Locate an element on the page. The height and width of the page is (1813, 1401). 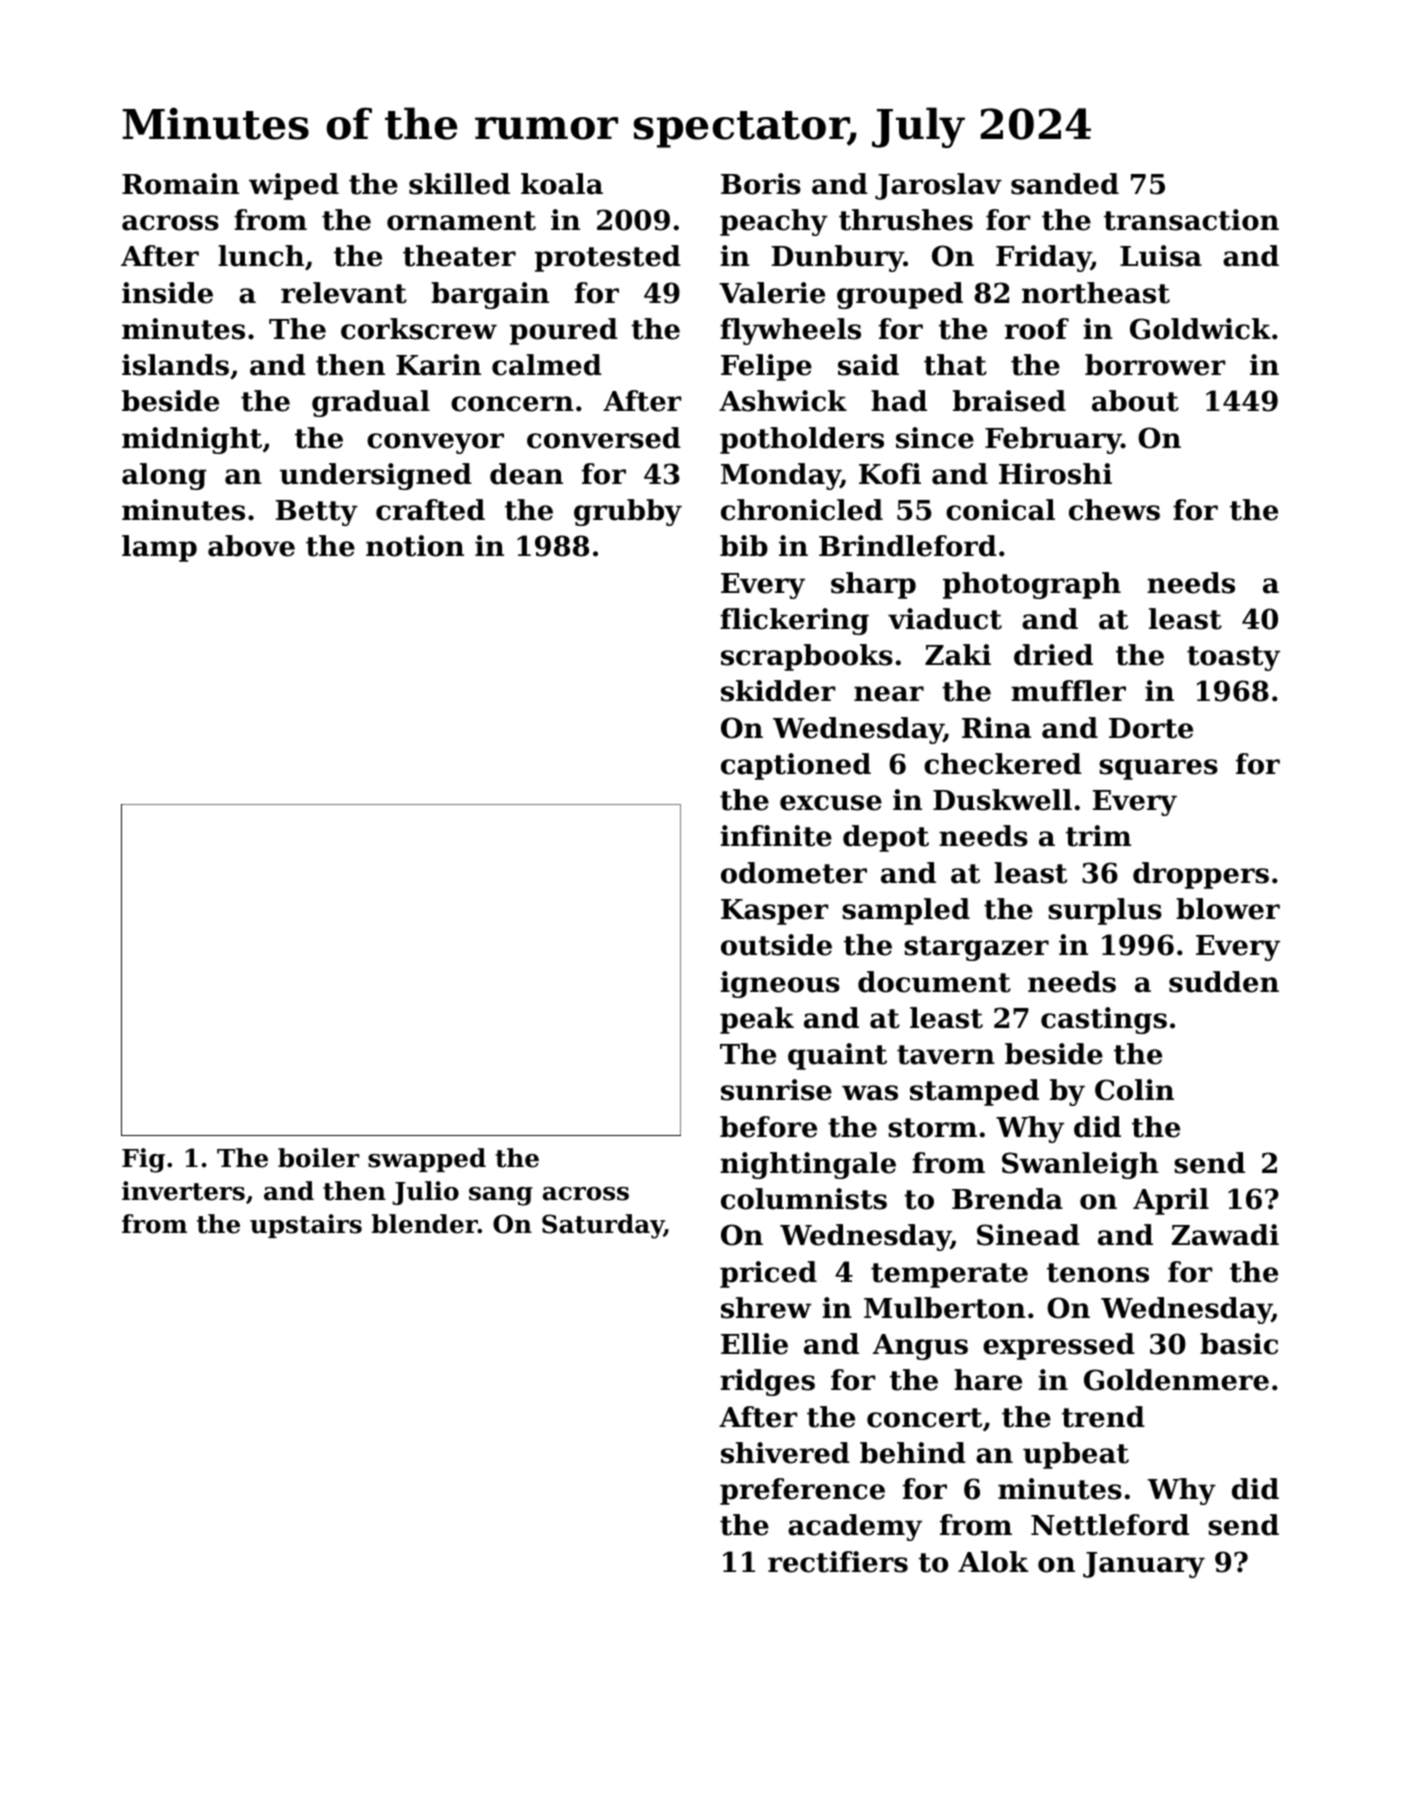
stamped is located at coordinates (974, 1092).
